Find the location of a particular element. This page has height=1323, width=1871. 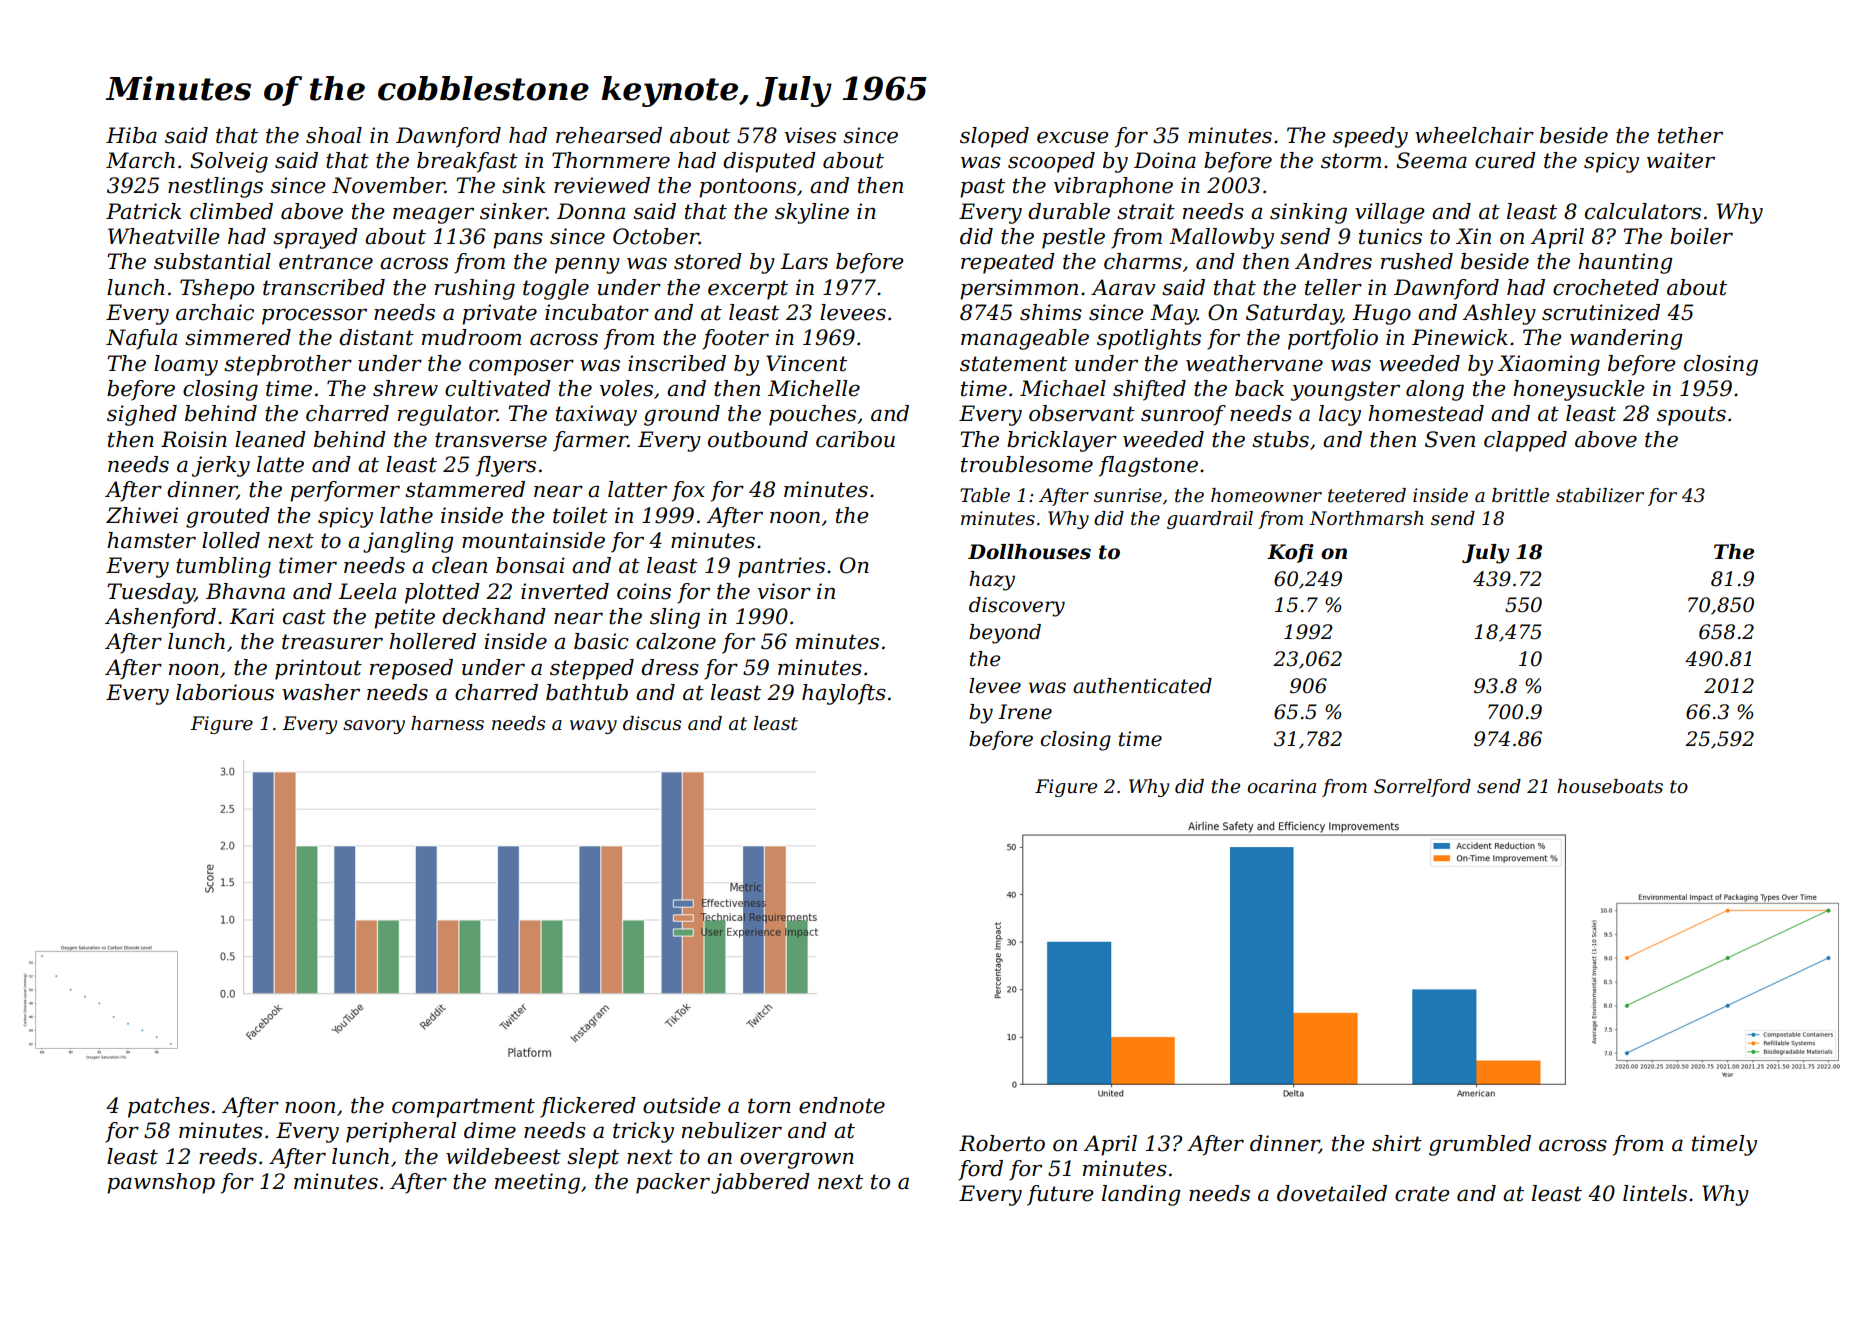

savory is located at coordinates (374, 727).
